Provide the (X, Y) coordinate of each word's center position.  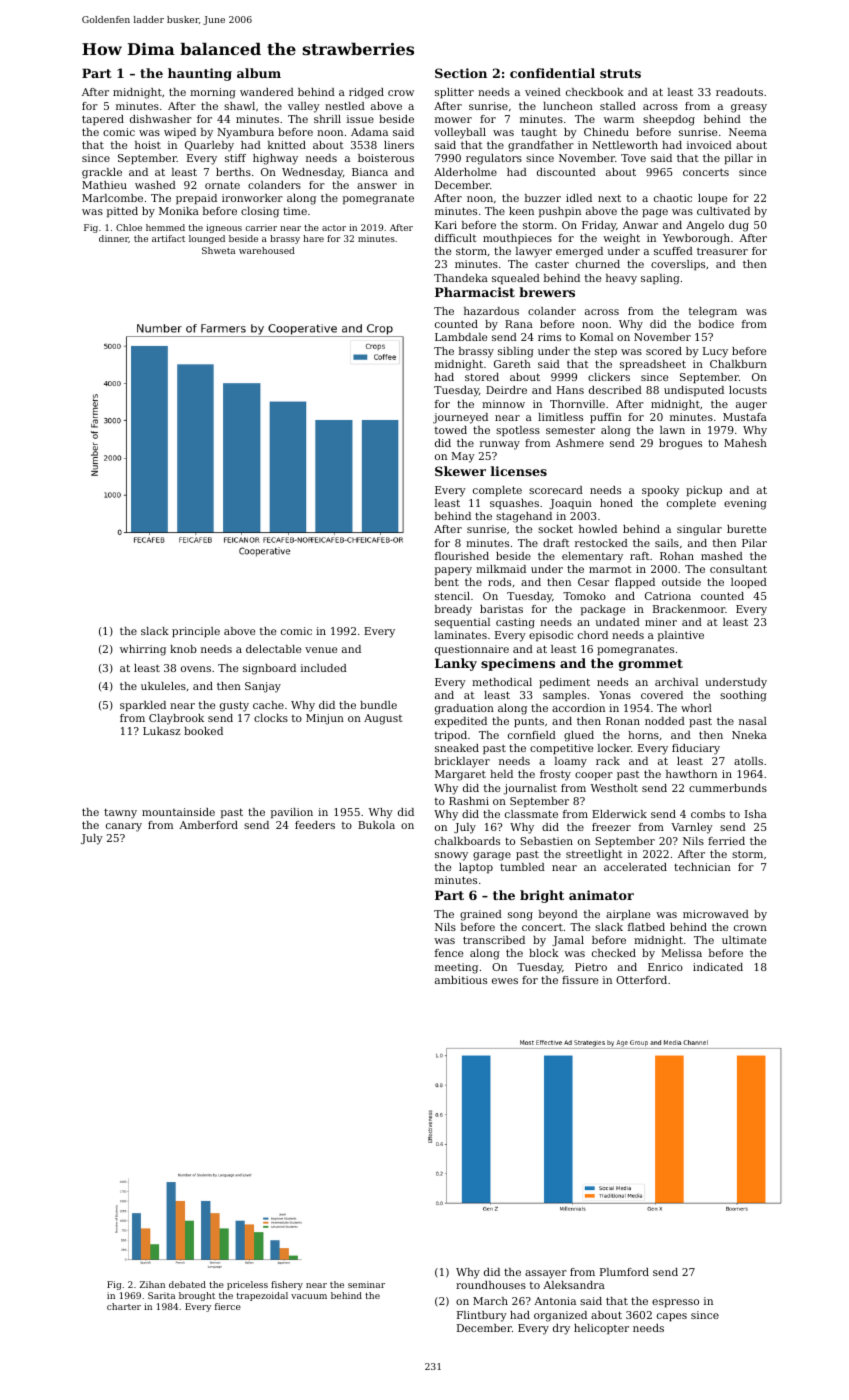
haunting (200, 74)
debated (187, 1284)
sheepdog (669, 120)
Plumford (624, 1272)
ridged (366, 93)
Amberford (208, 825)
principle (196, 632)
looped (749, 583)
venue (321, 650)
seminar (366, 1284)
